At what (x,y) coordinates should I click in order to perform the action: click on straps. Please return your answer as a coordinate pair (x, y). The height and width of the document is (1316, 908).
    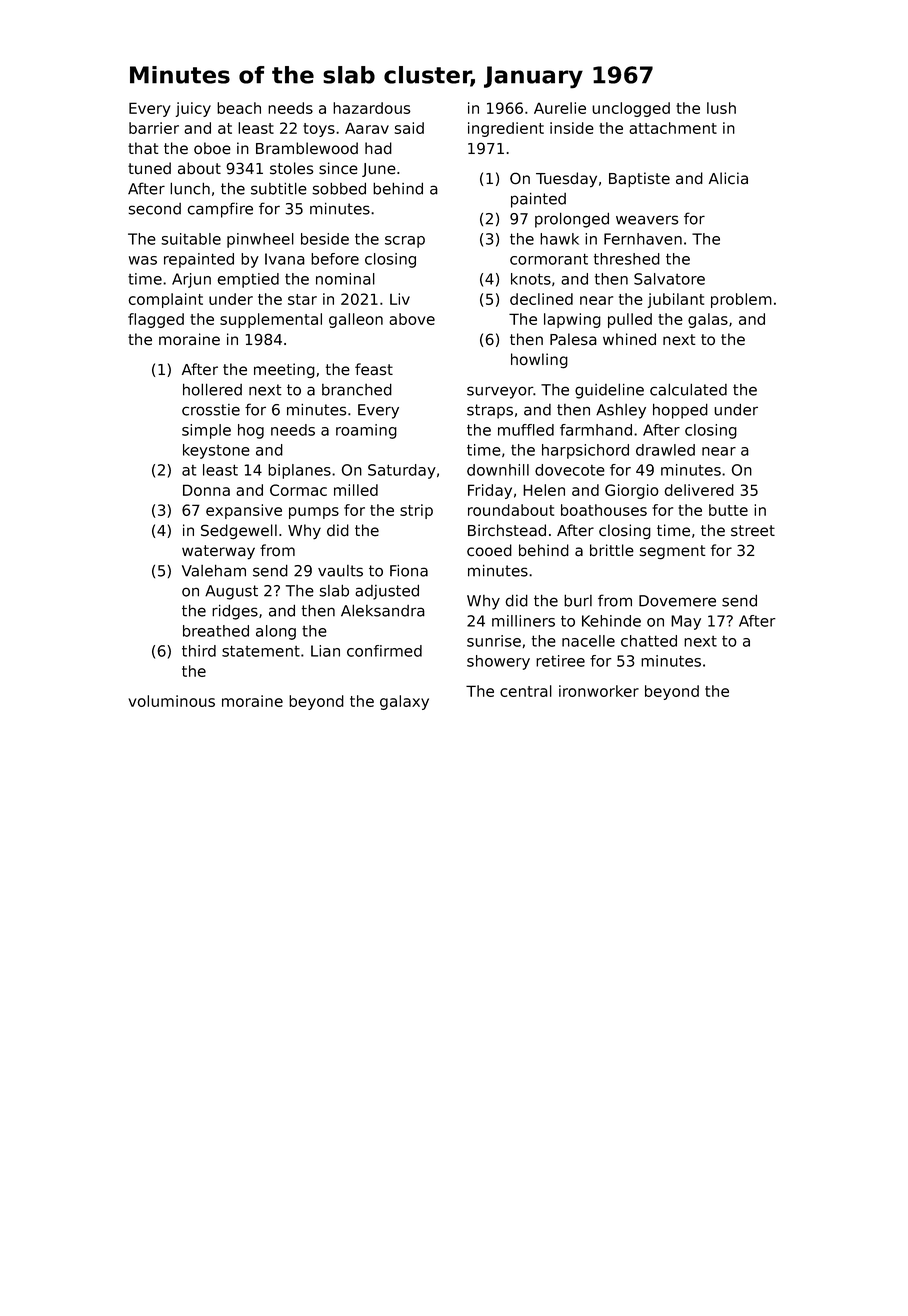
    Looking at the image, I should click on (490, 411).
